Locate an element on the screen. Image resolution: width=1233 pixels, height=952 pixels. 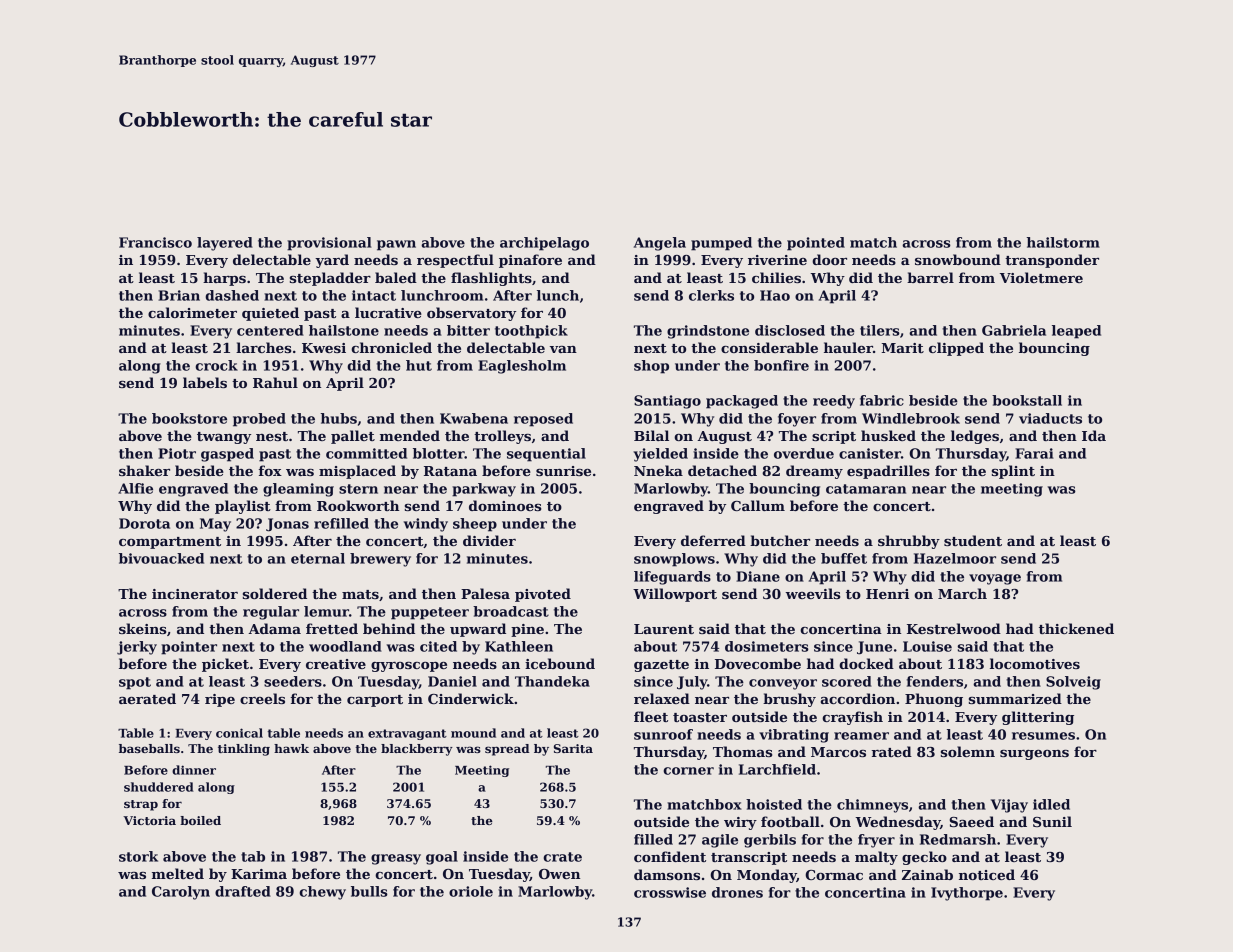
crosswise is located at coordinates (670, 892).
